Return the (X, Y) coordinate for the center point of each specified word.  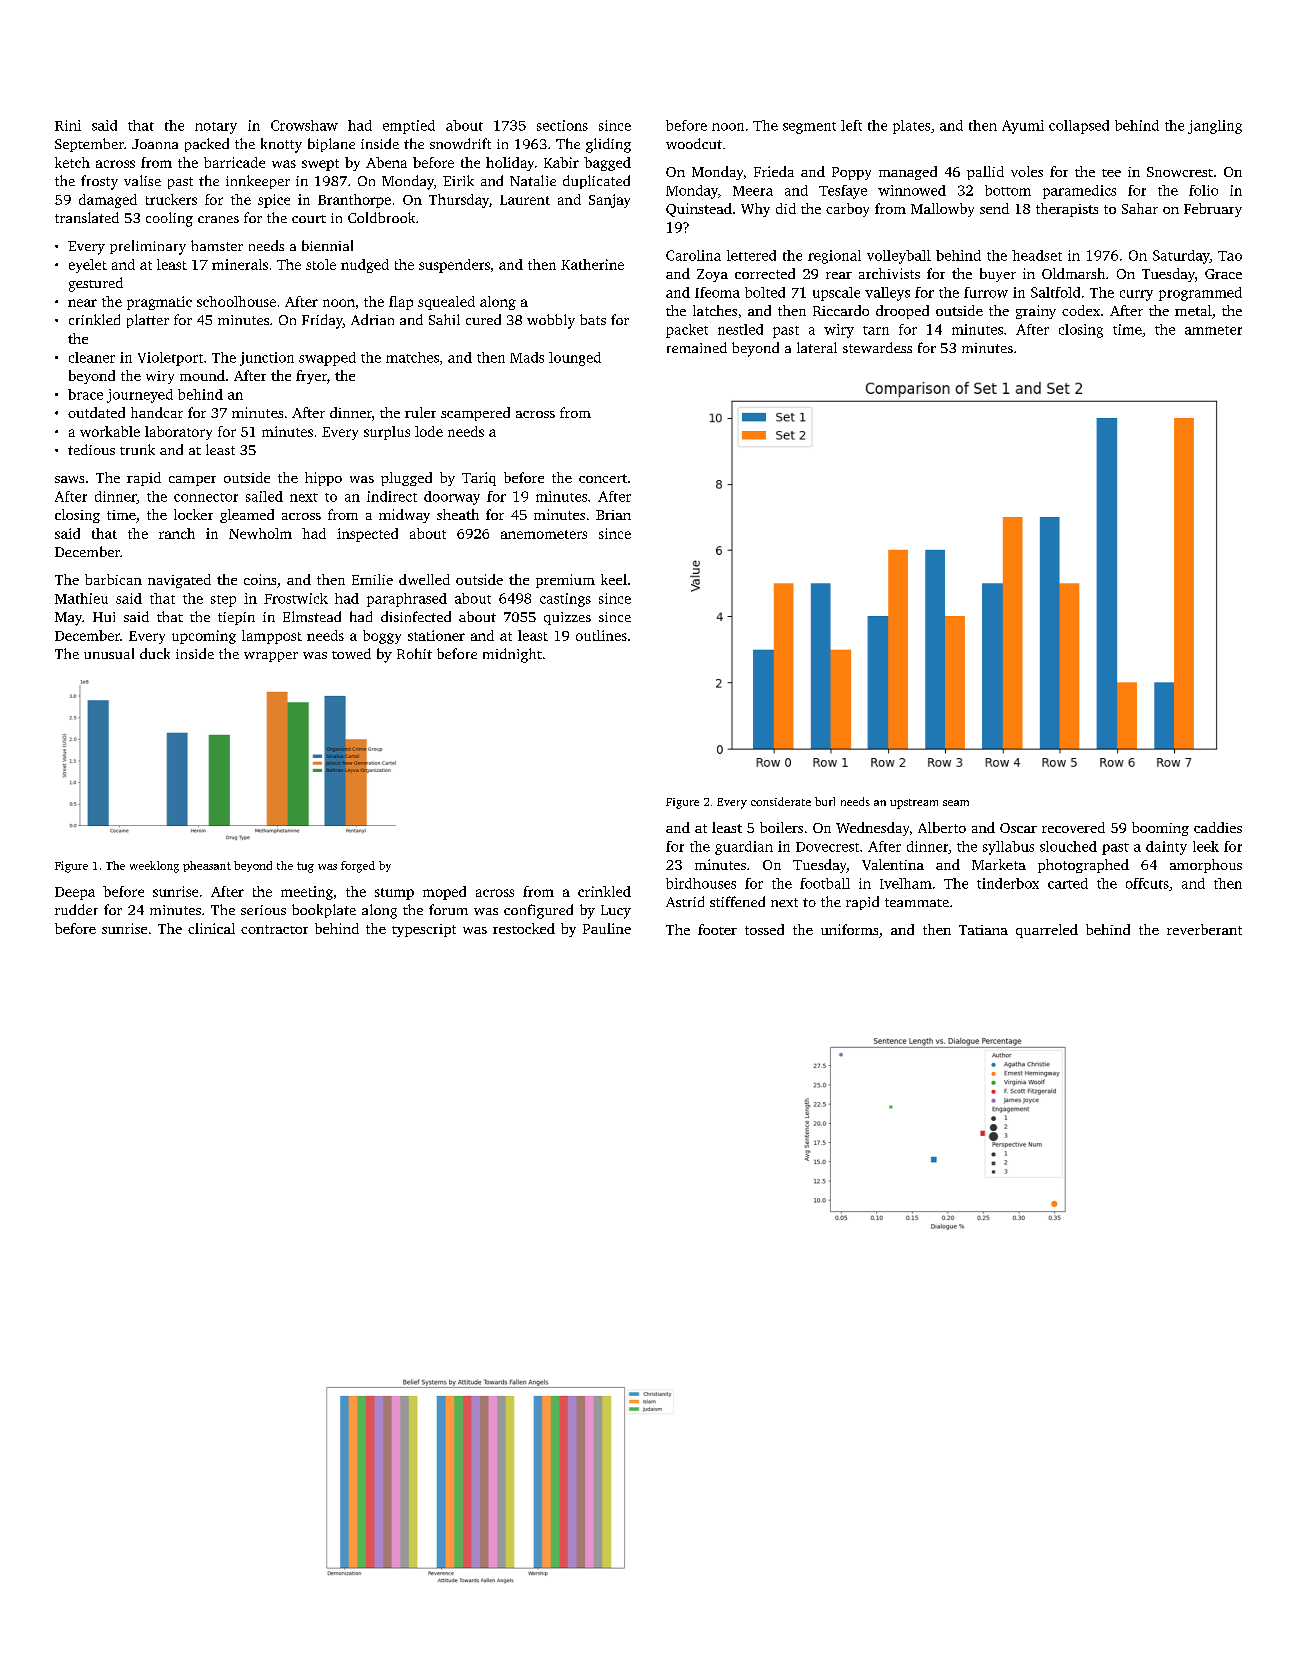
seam (956, 803)
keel (614, 579)
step (223, 601)
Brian (613, 515)
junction (267, 359)
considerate (781, 801)
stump (394, 894)
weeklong (154, 867)
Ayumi (1023, 127)
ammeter (1213, 330)
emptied (409, 127)
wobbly (551, 321)
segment (809, 128)
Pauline (607, 928)
